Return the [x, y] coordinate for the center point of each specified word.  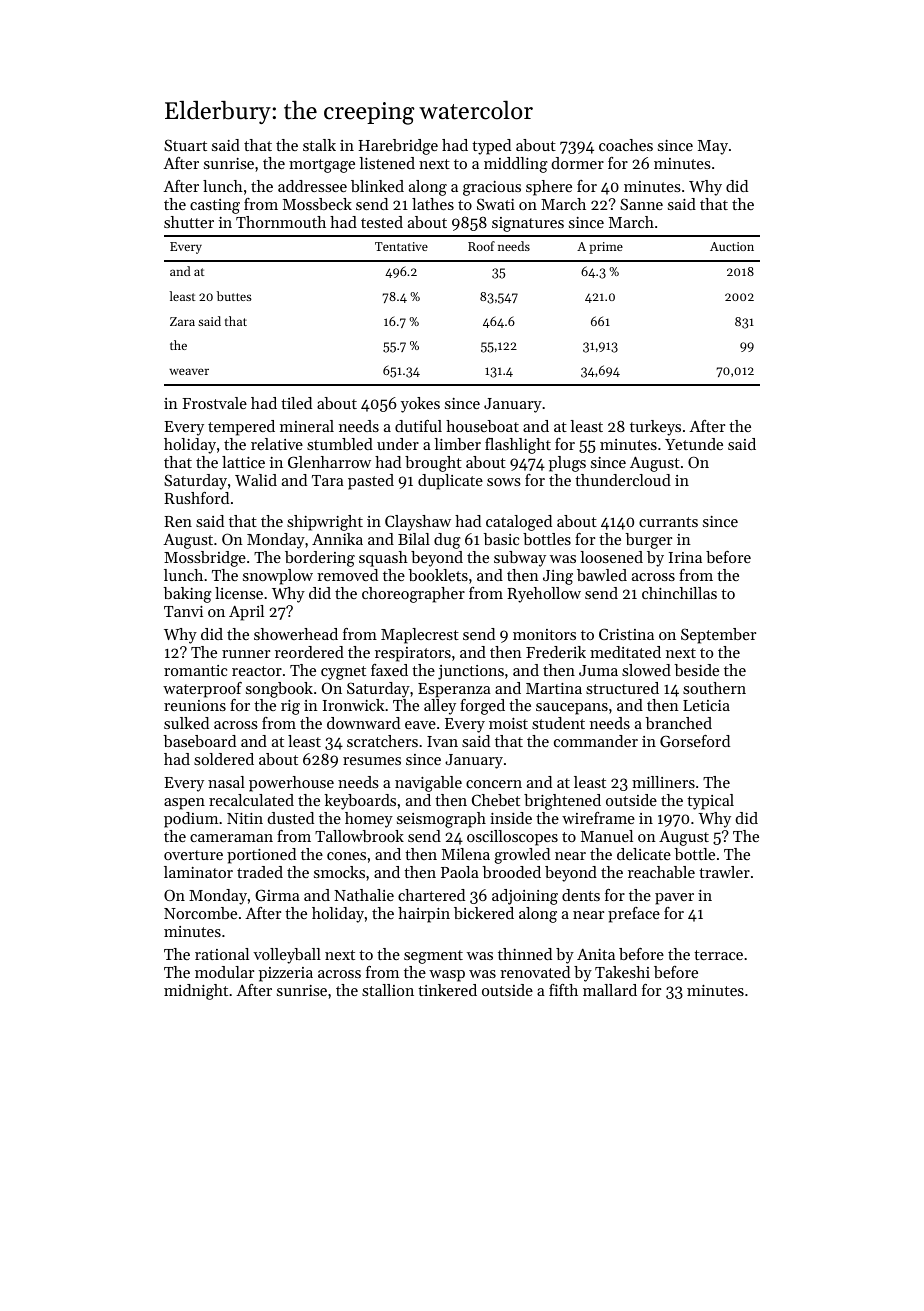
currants [668, 522]
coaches [626, 145]
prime [606, 248]
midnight [196, 992]
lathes [433, 204]
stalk [319, 145]
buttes [234, 296]
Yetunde [694, 444]
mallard [610, 990]
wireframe [598, 818]
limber [457, 444]
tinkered [447, 990]
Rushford [196, 498]
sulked [186, 723]
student [558, 723]
